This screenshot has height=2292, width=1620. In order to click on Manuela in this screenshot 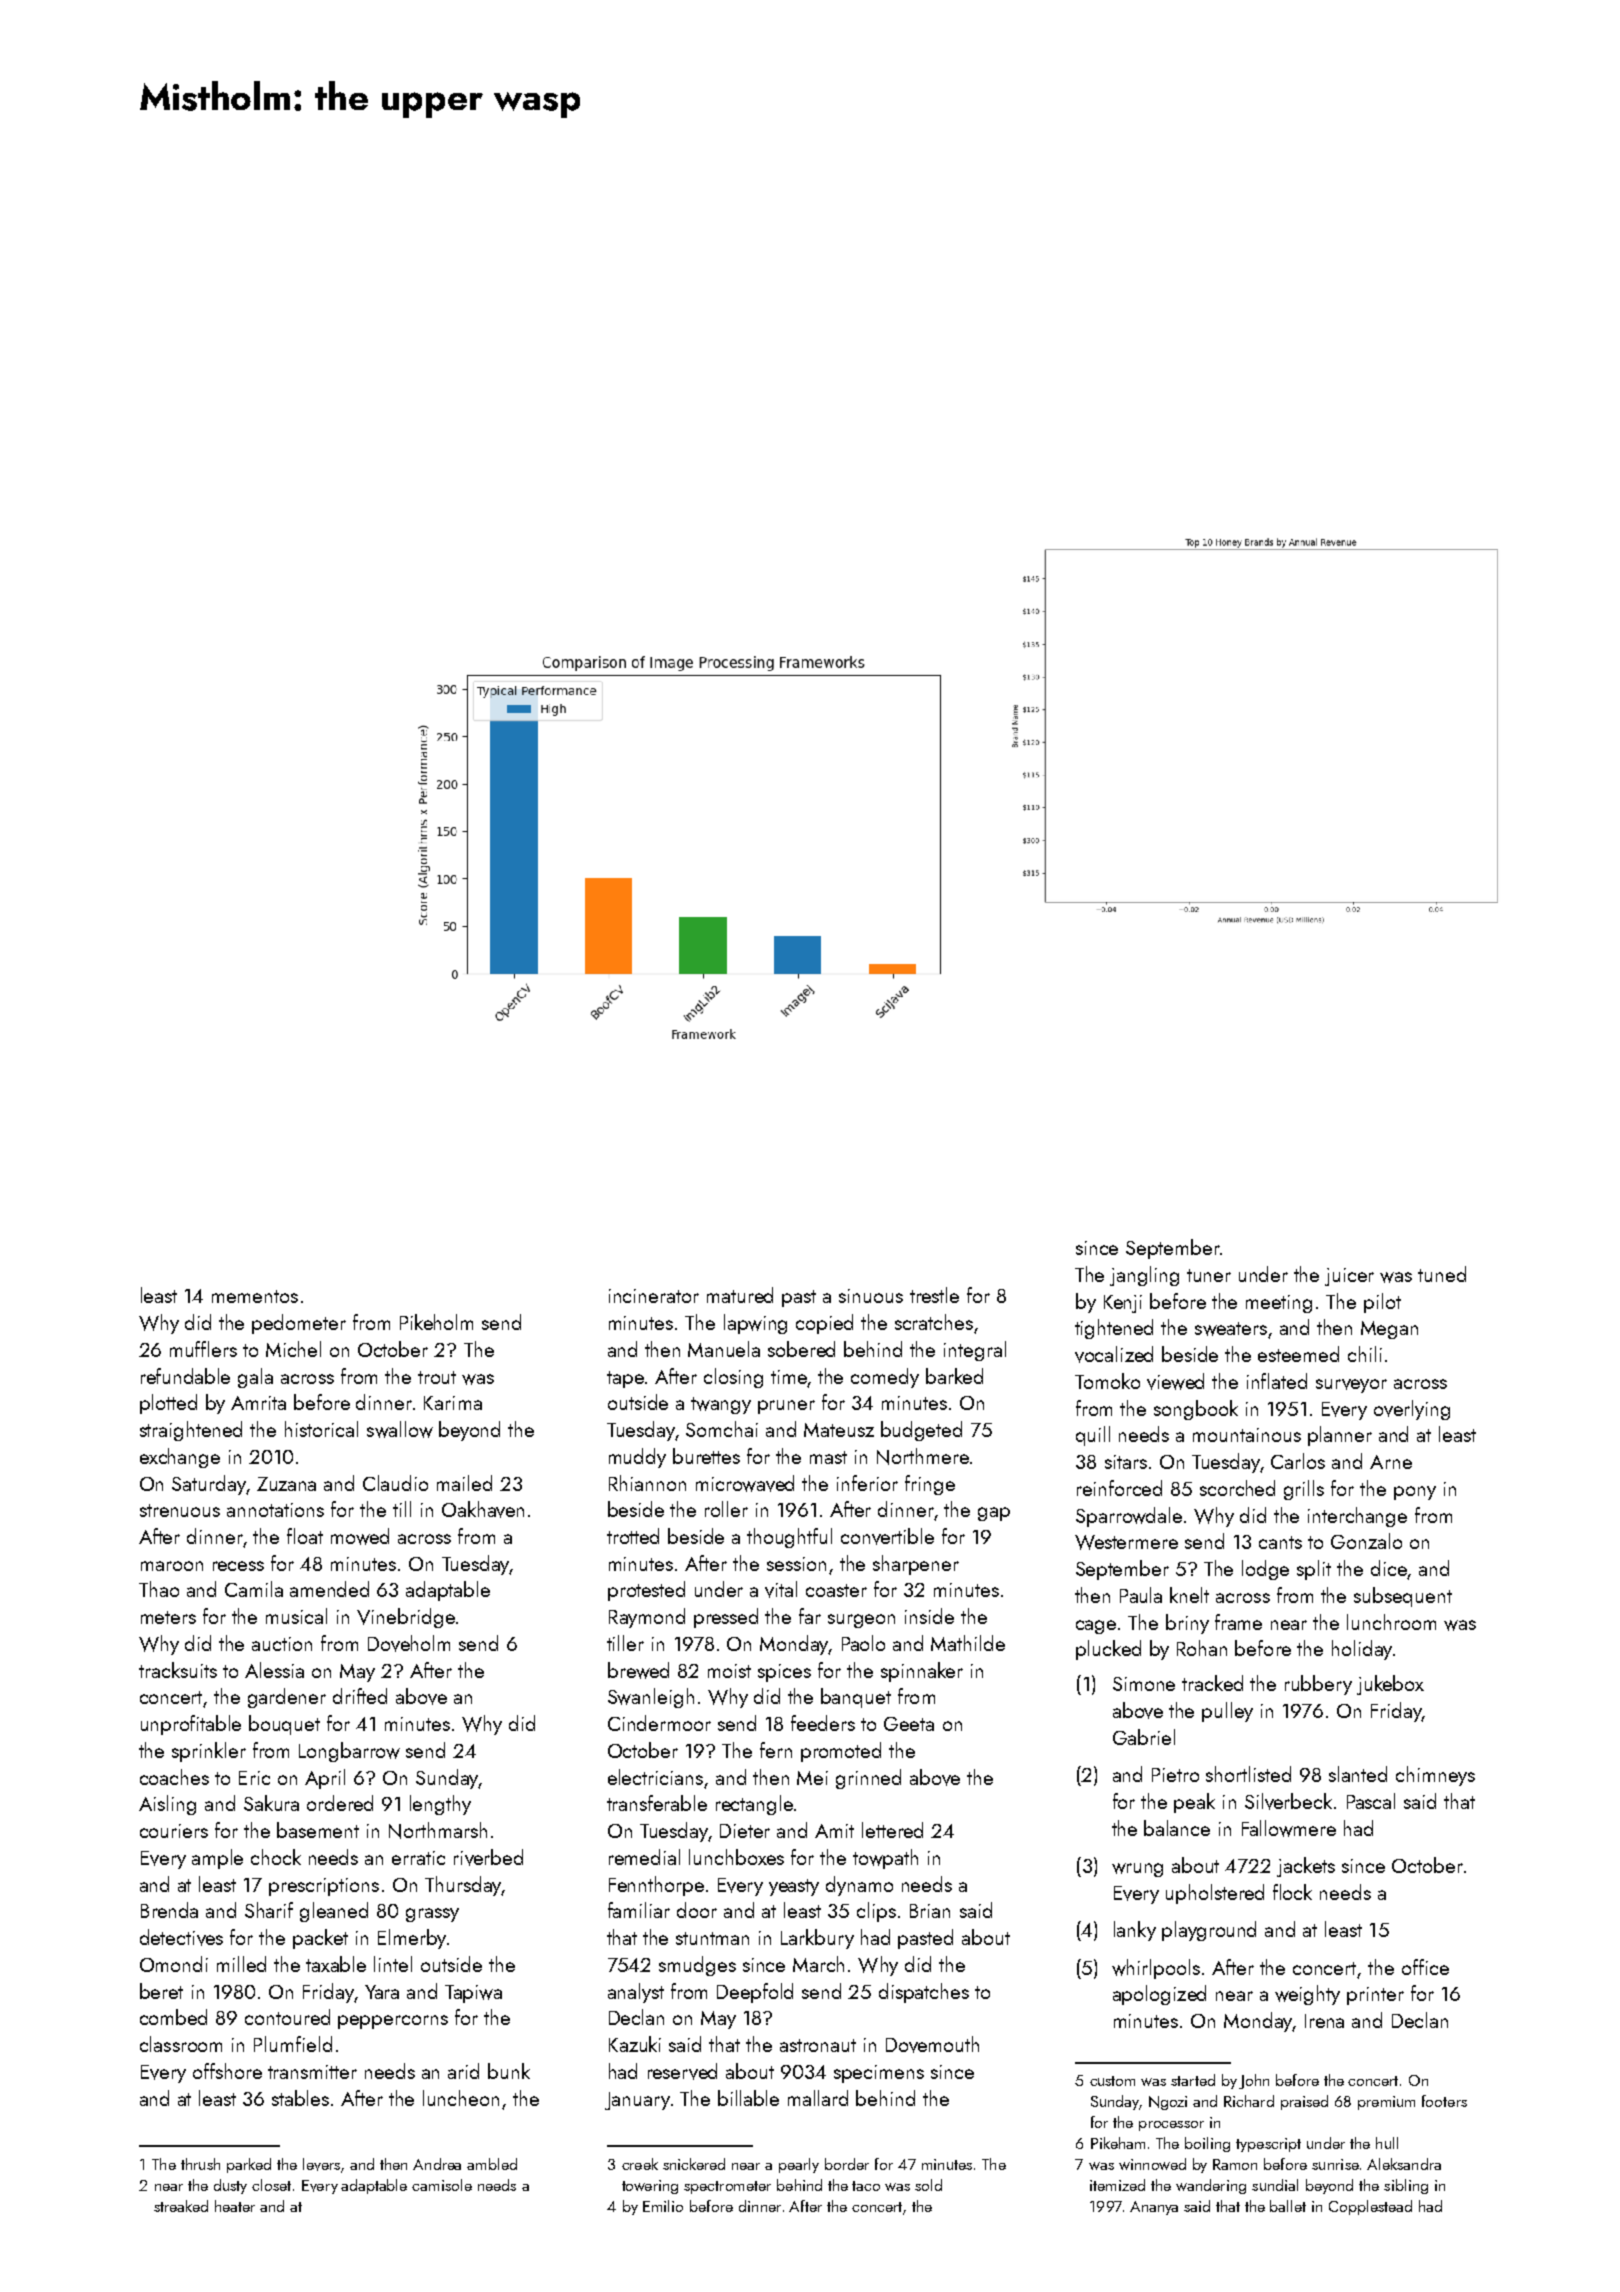, I will do `click(724, 1349)`.
